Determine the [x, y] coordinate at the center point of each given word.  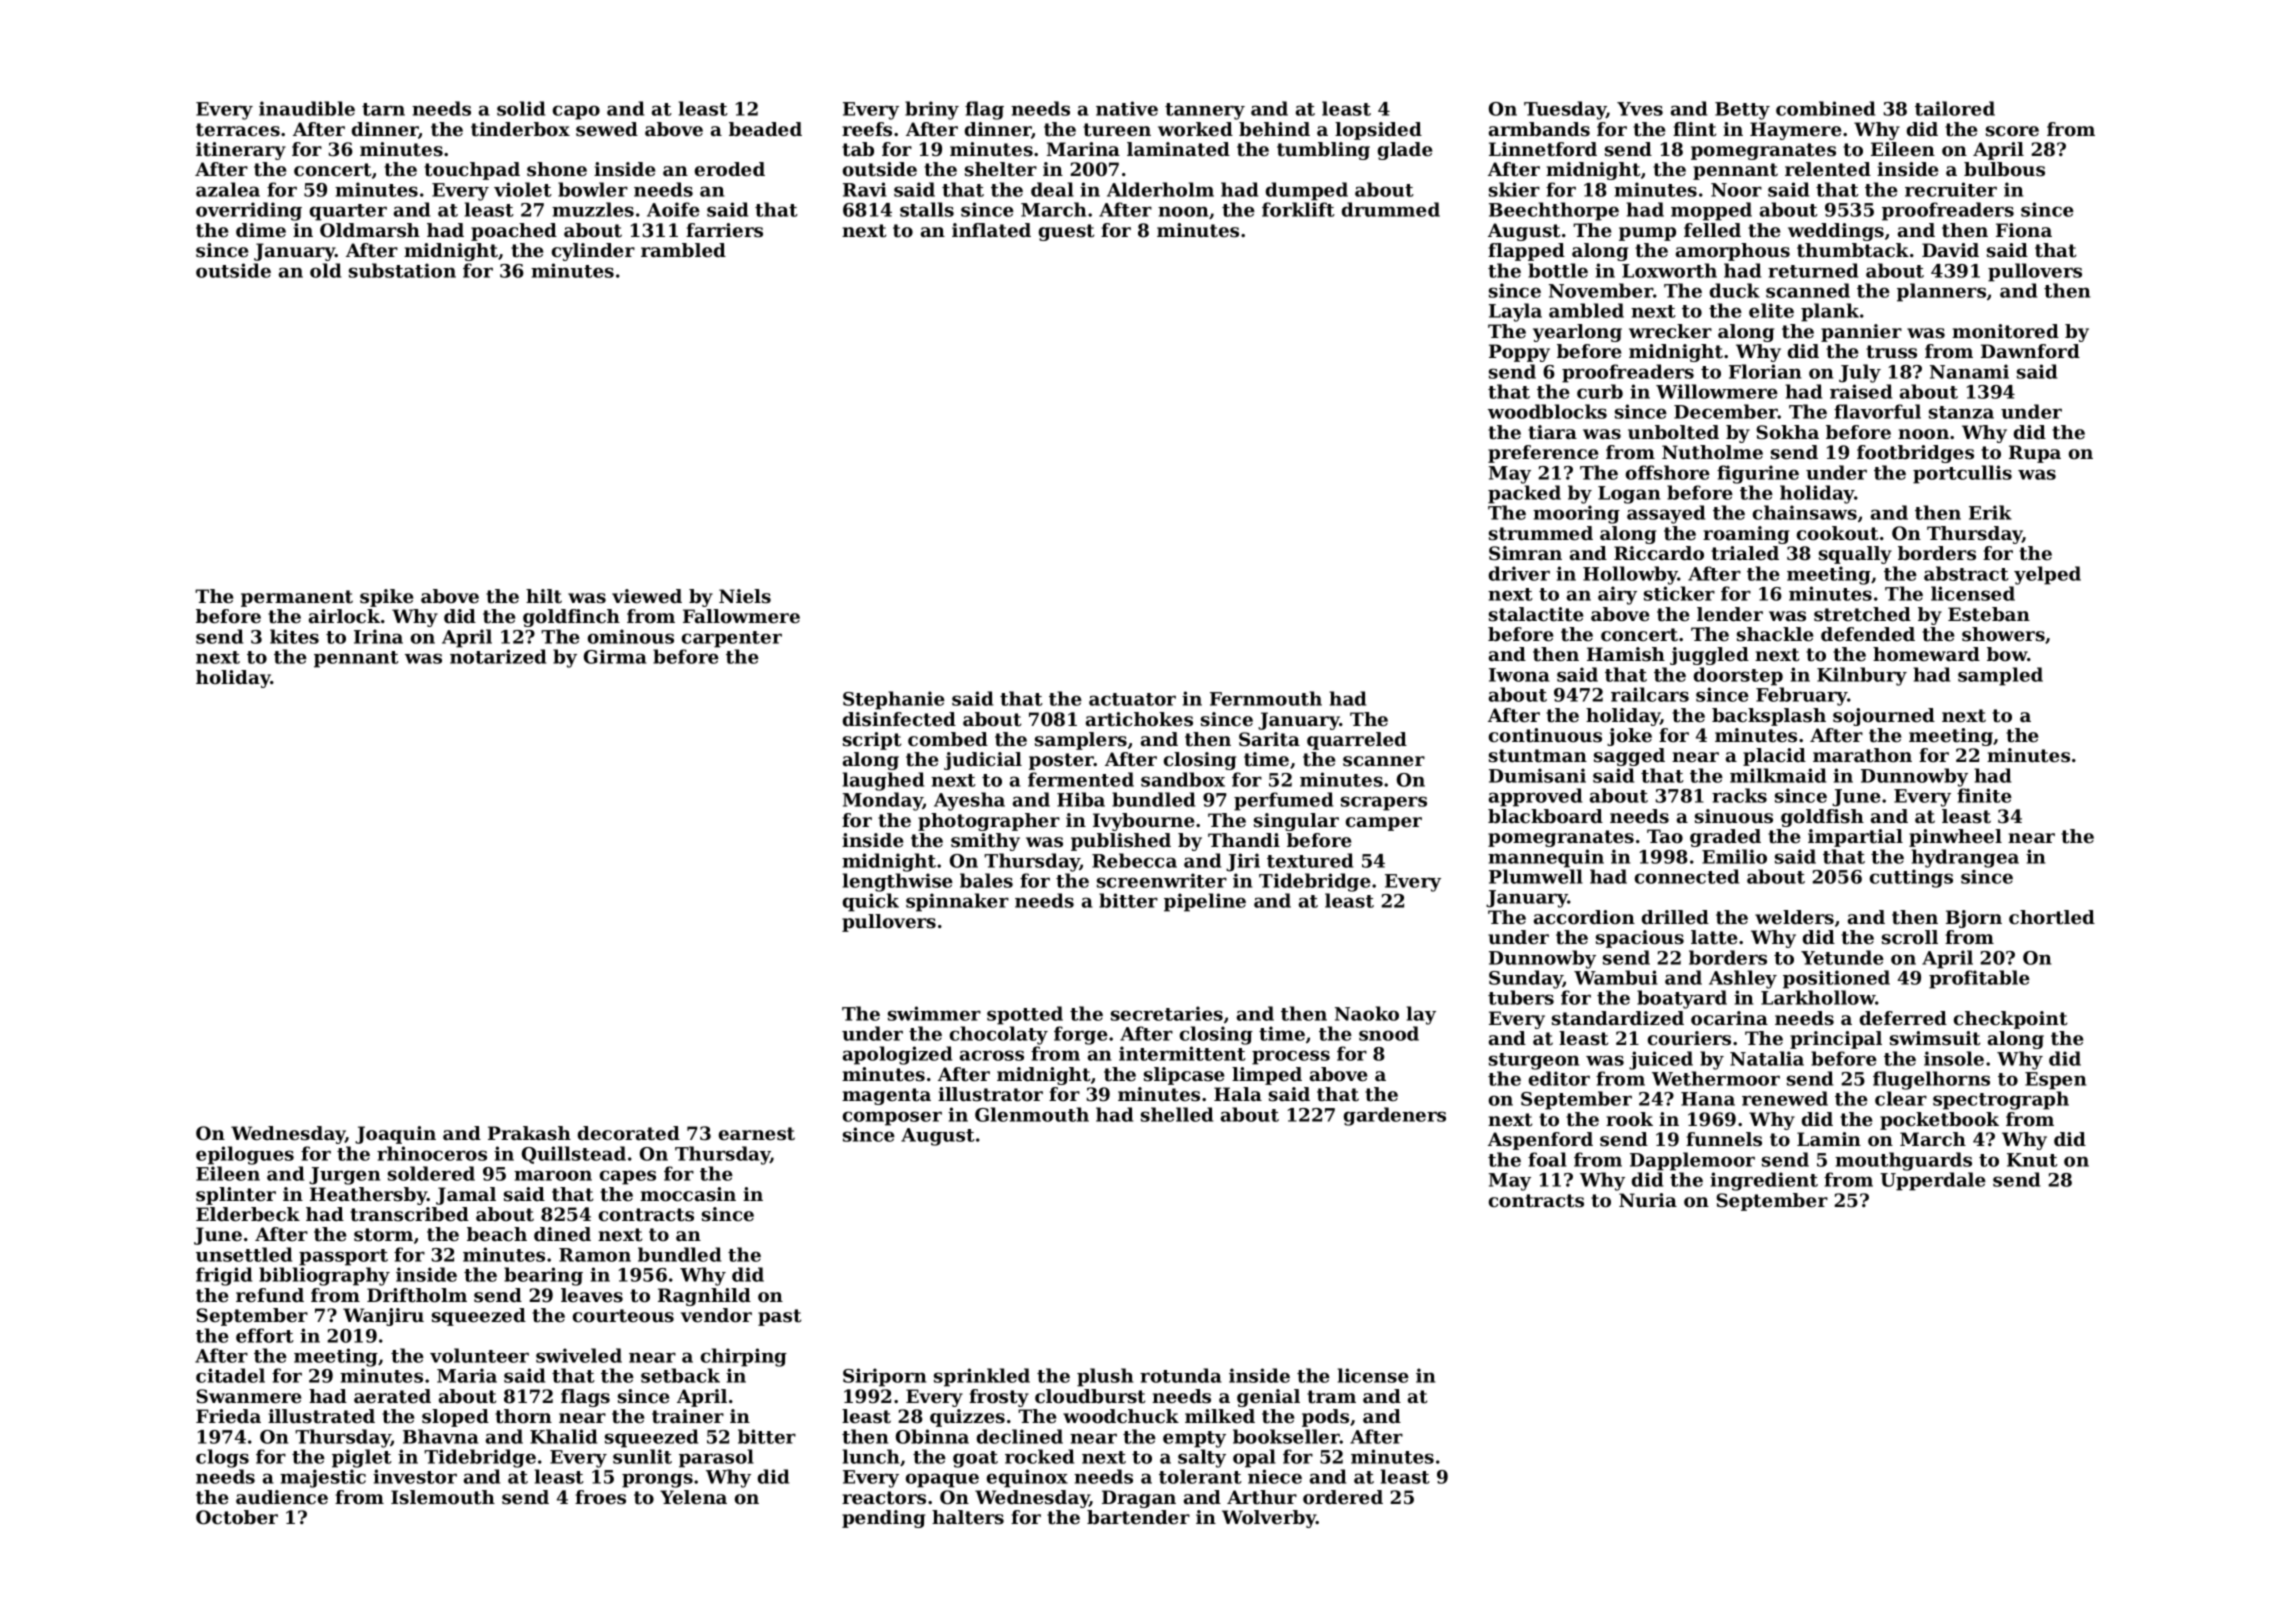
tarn [383, 109]
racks [1739, 795]
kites [294, 636]
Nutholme [1712, 452]
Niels [745, 596]
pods [1325, 1418]
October [237, 1517]
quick [871, 902]
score [2012, 131]
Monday [883, 801]
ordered [1343, 1497]
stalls [927, 209]
